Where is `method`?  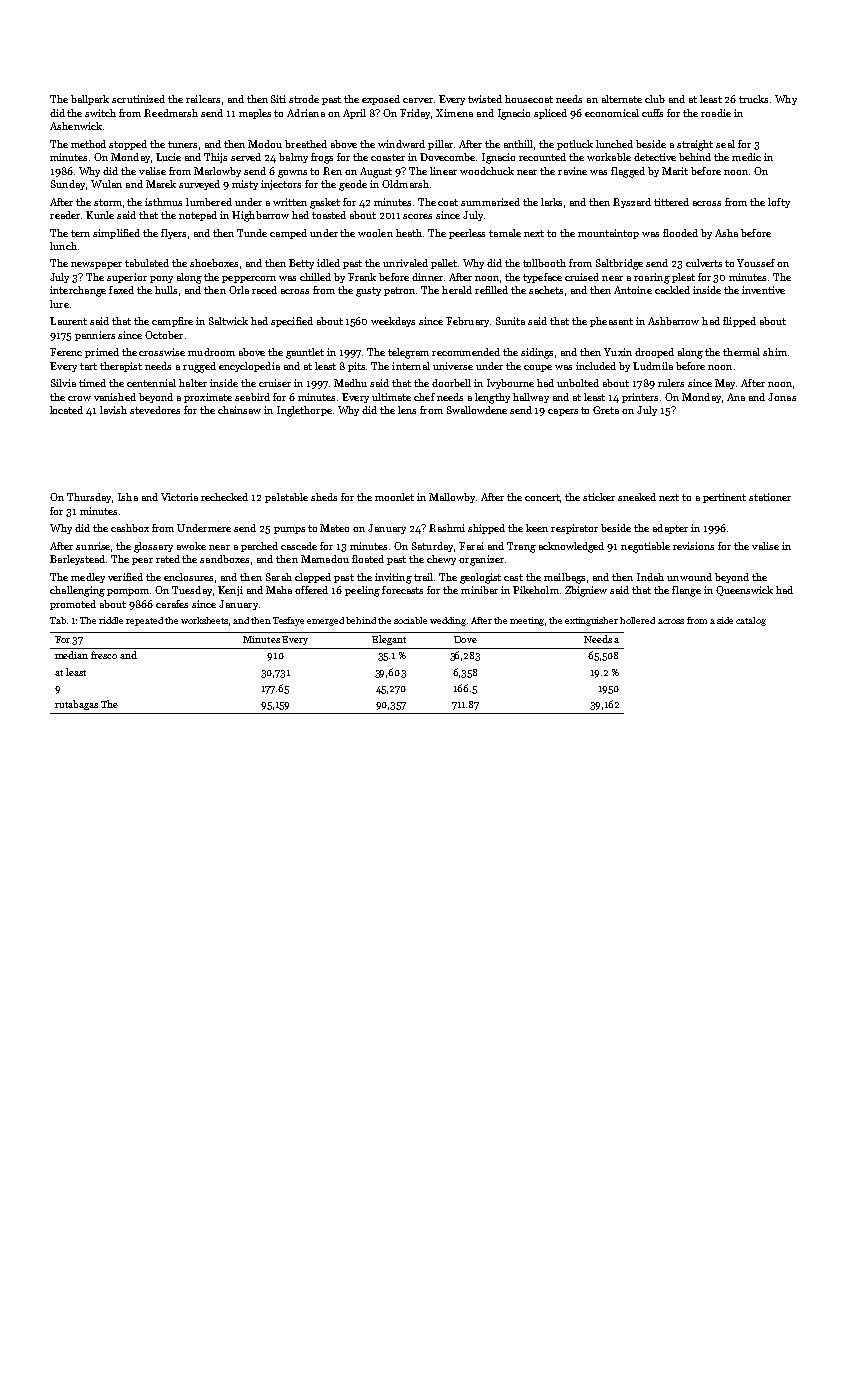
method is located at coordinates (88, 144).
